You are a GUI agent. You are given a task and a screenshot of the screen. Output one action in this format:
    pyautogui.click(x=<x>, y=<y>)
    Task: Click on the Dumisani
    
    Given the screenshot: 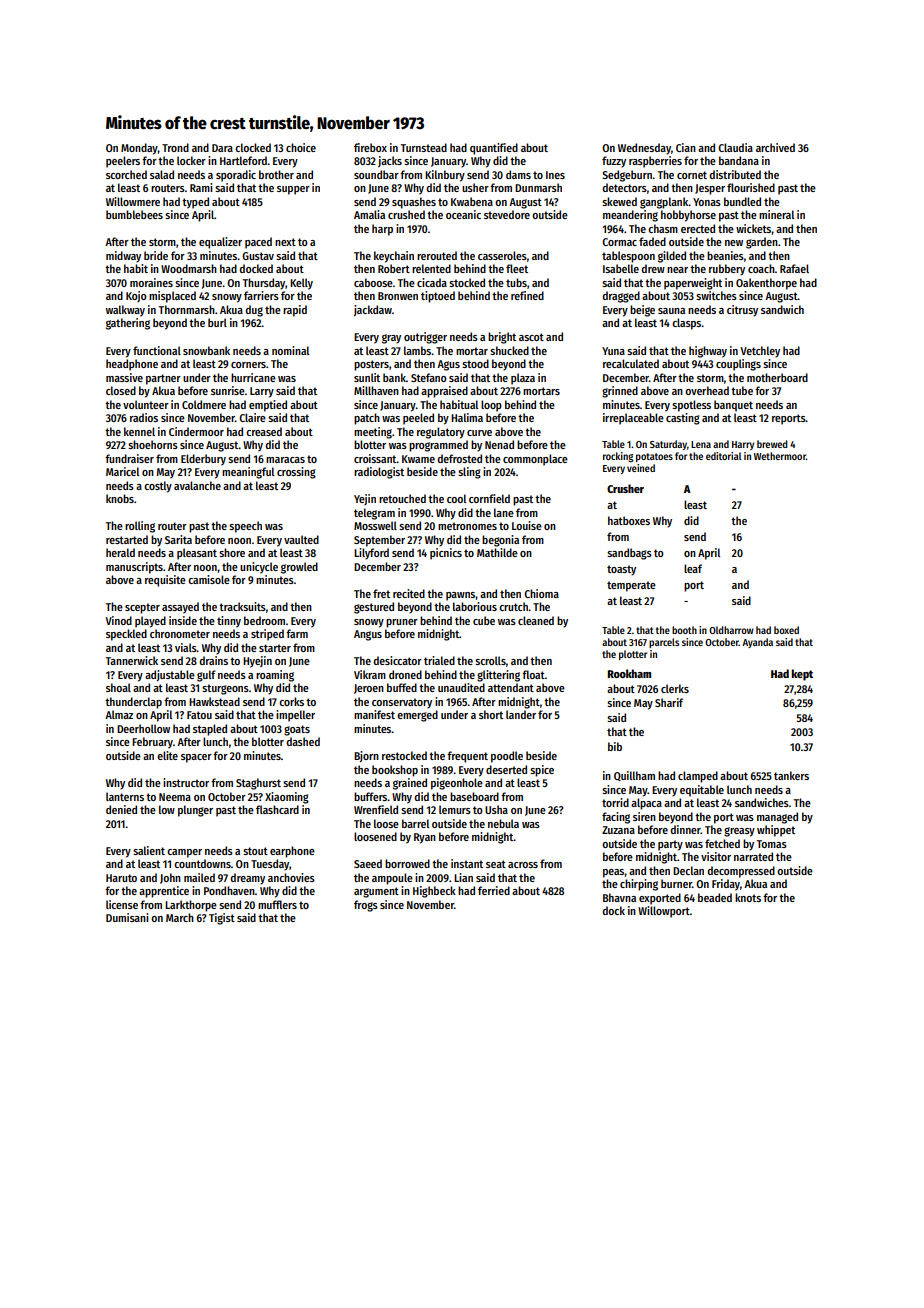 What is the action you would take?
    pyautogui.click(x=127, y=917)
